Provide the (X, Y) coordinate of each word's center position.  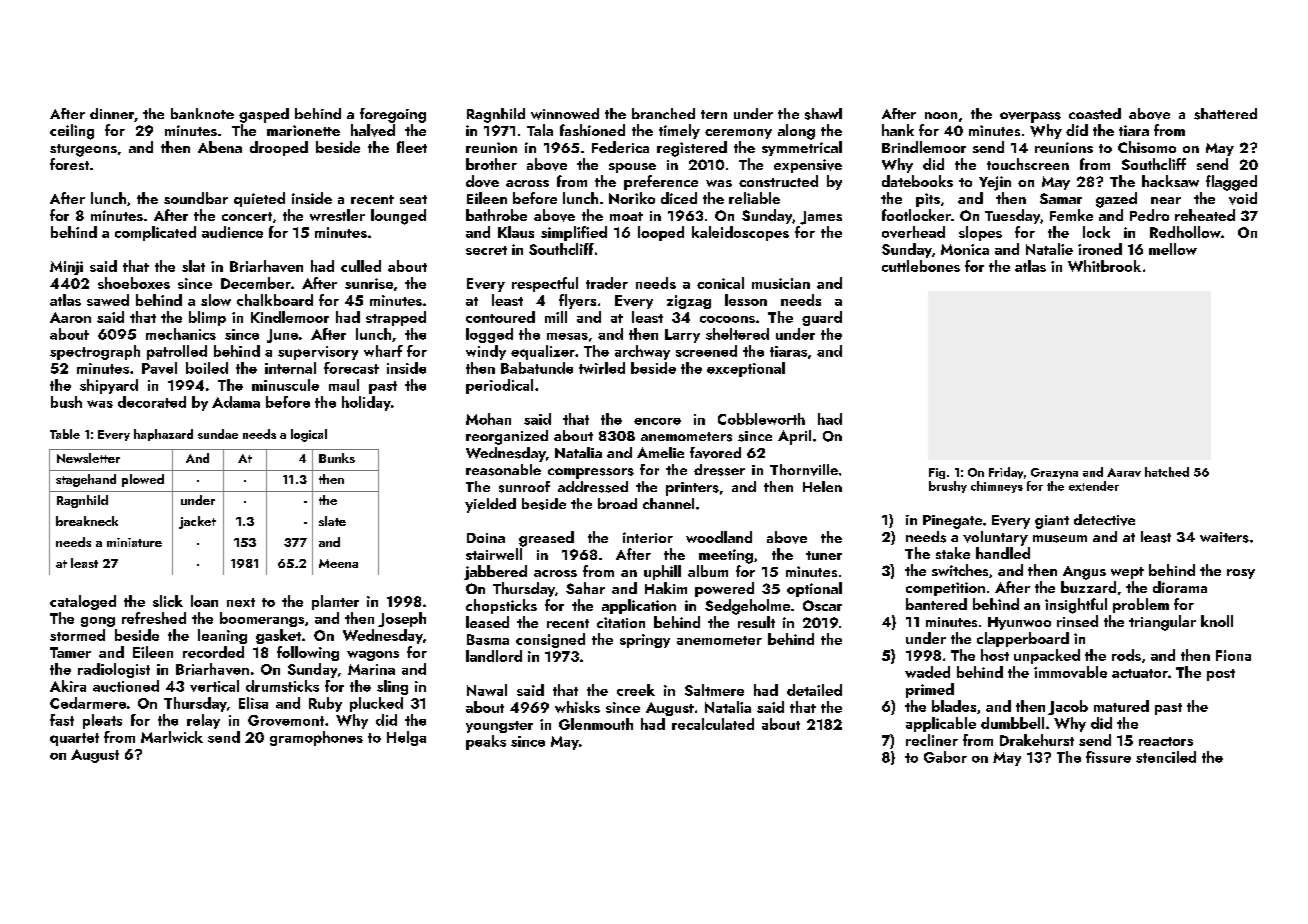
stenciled (1166, 757)
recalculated (713, 724)
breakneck (87, 521)
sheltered (737, 334)
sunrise (369, 283)
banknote (202, 113)
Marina (371, 669)
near (1166, 200)
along (796, 132)
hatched (1167, 472)
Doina (486, 538)
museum (1060, 539)
